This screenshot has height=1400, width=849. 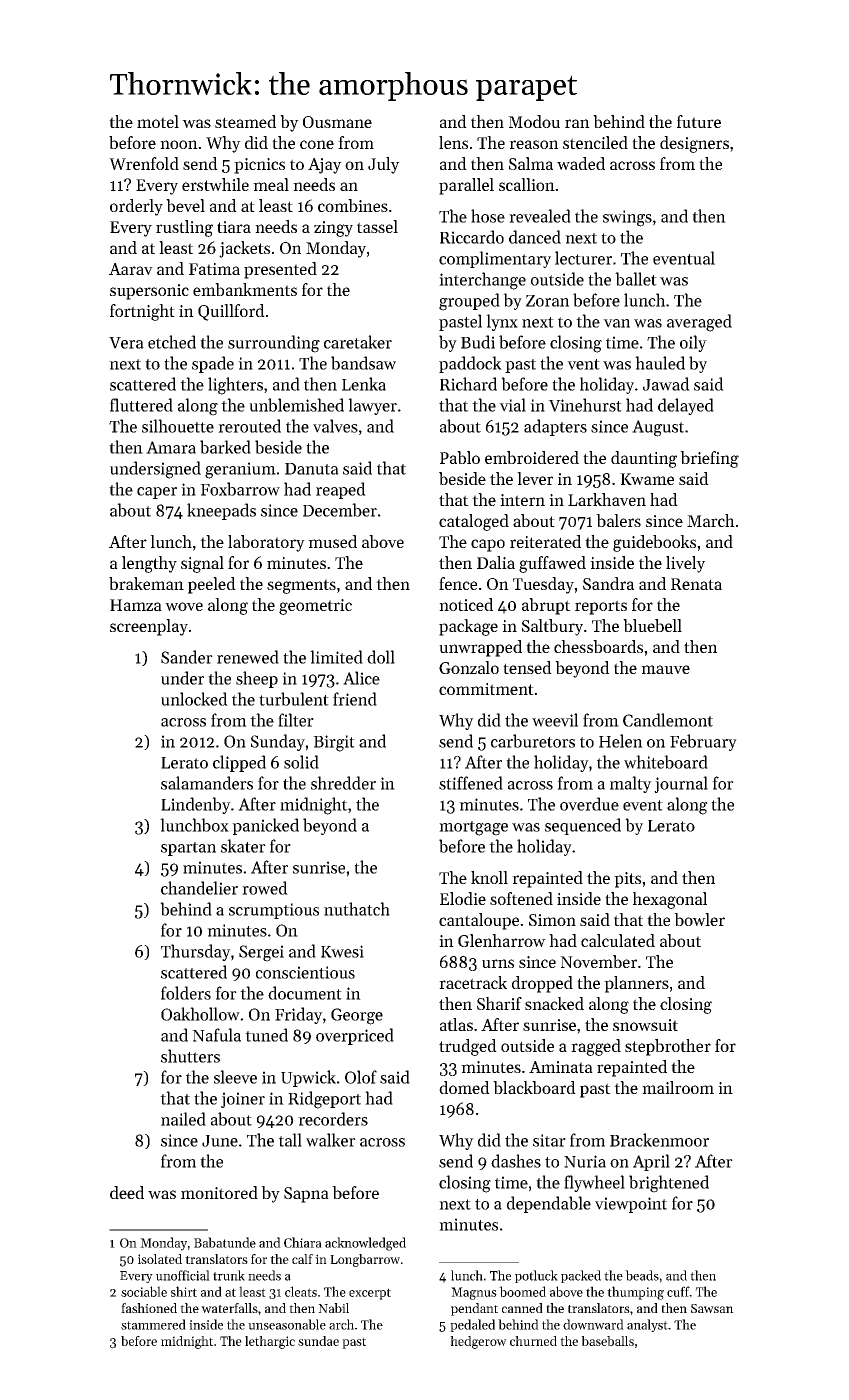 I want to click on lens, so click(x=453, y=142).
